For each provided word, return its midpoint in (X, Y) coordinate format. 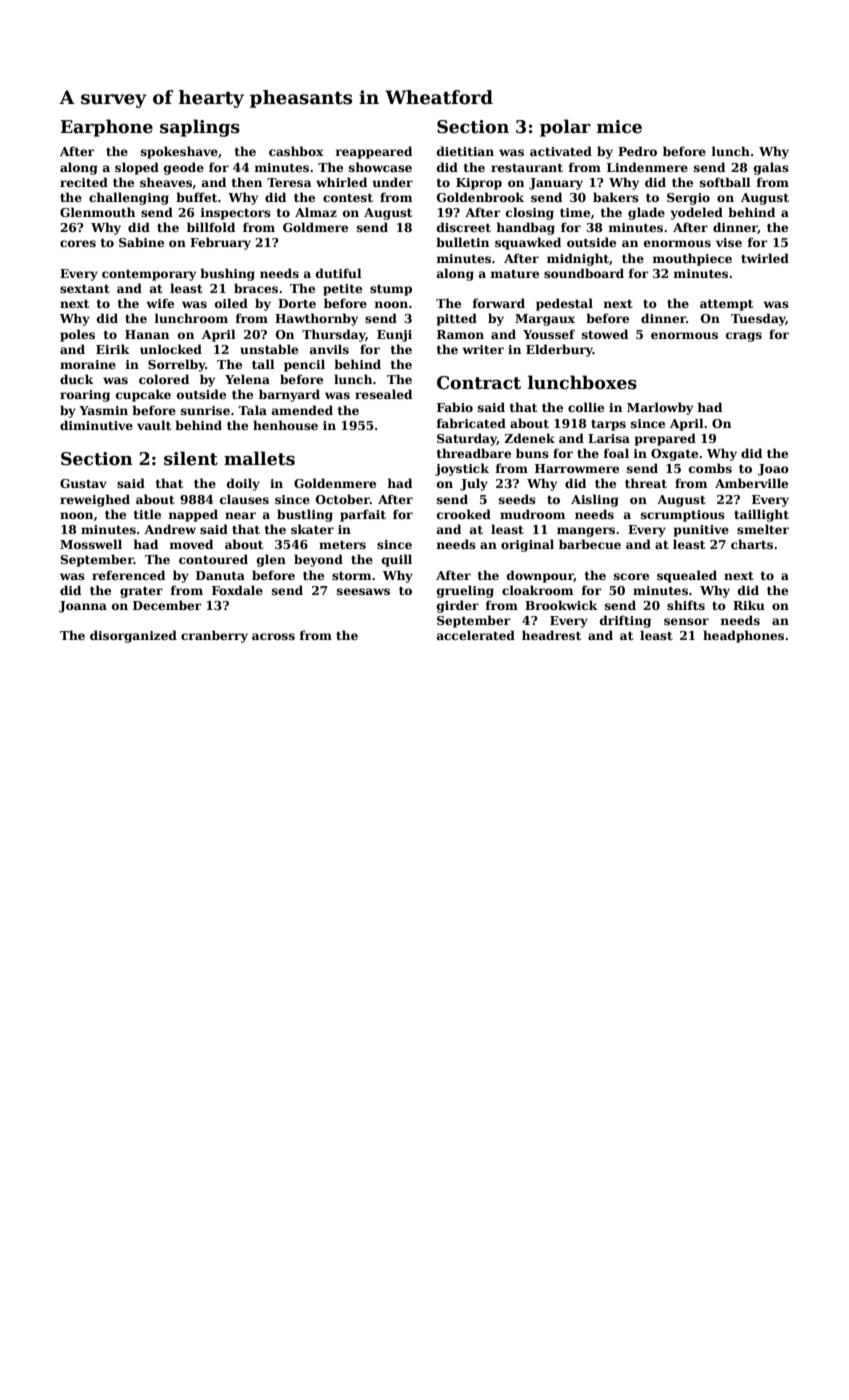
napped (193, 515)
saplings (200, 128)
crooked (464, 514)
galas (771, 168)
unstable (269, 349)
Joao (773, 470)
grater (141, 592)
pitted (457, 319)
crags (744, 337)
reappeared (374, 152)
